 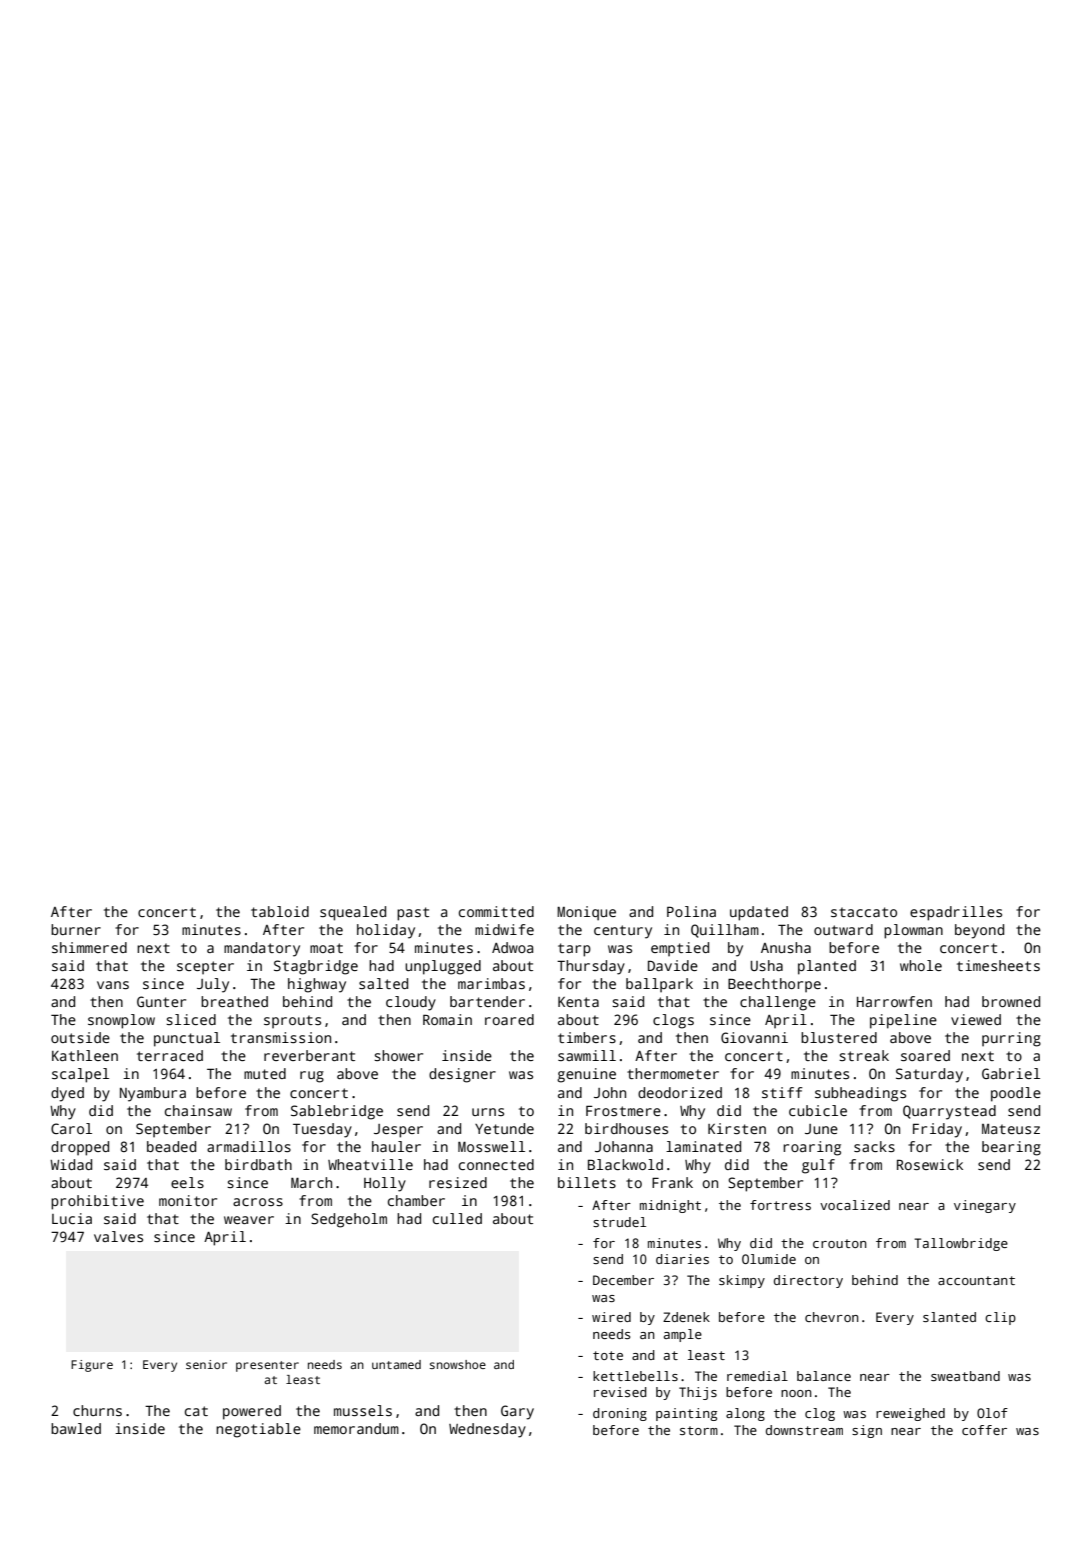 I want to click on Figure, so click(x=92, y=1366).
